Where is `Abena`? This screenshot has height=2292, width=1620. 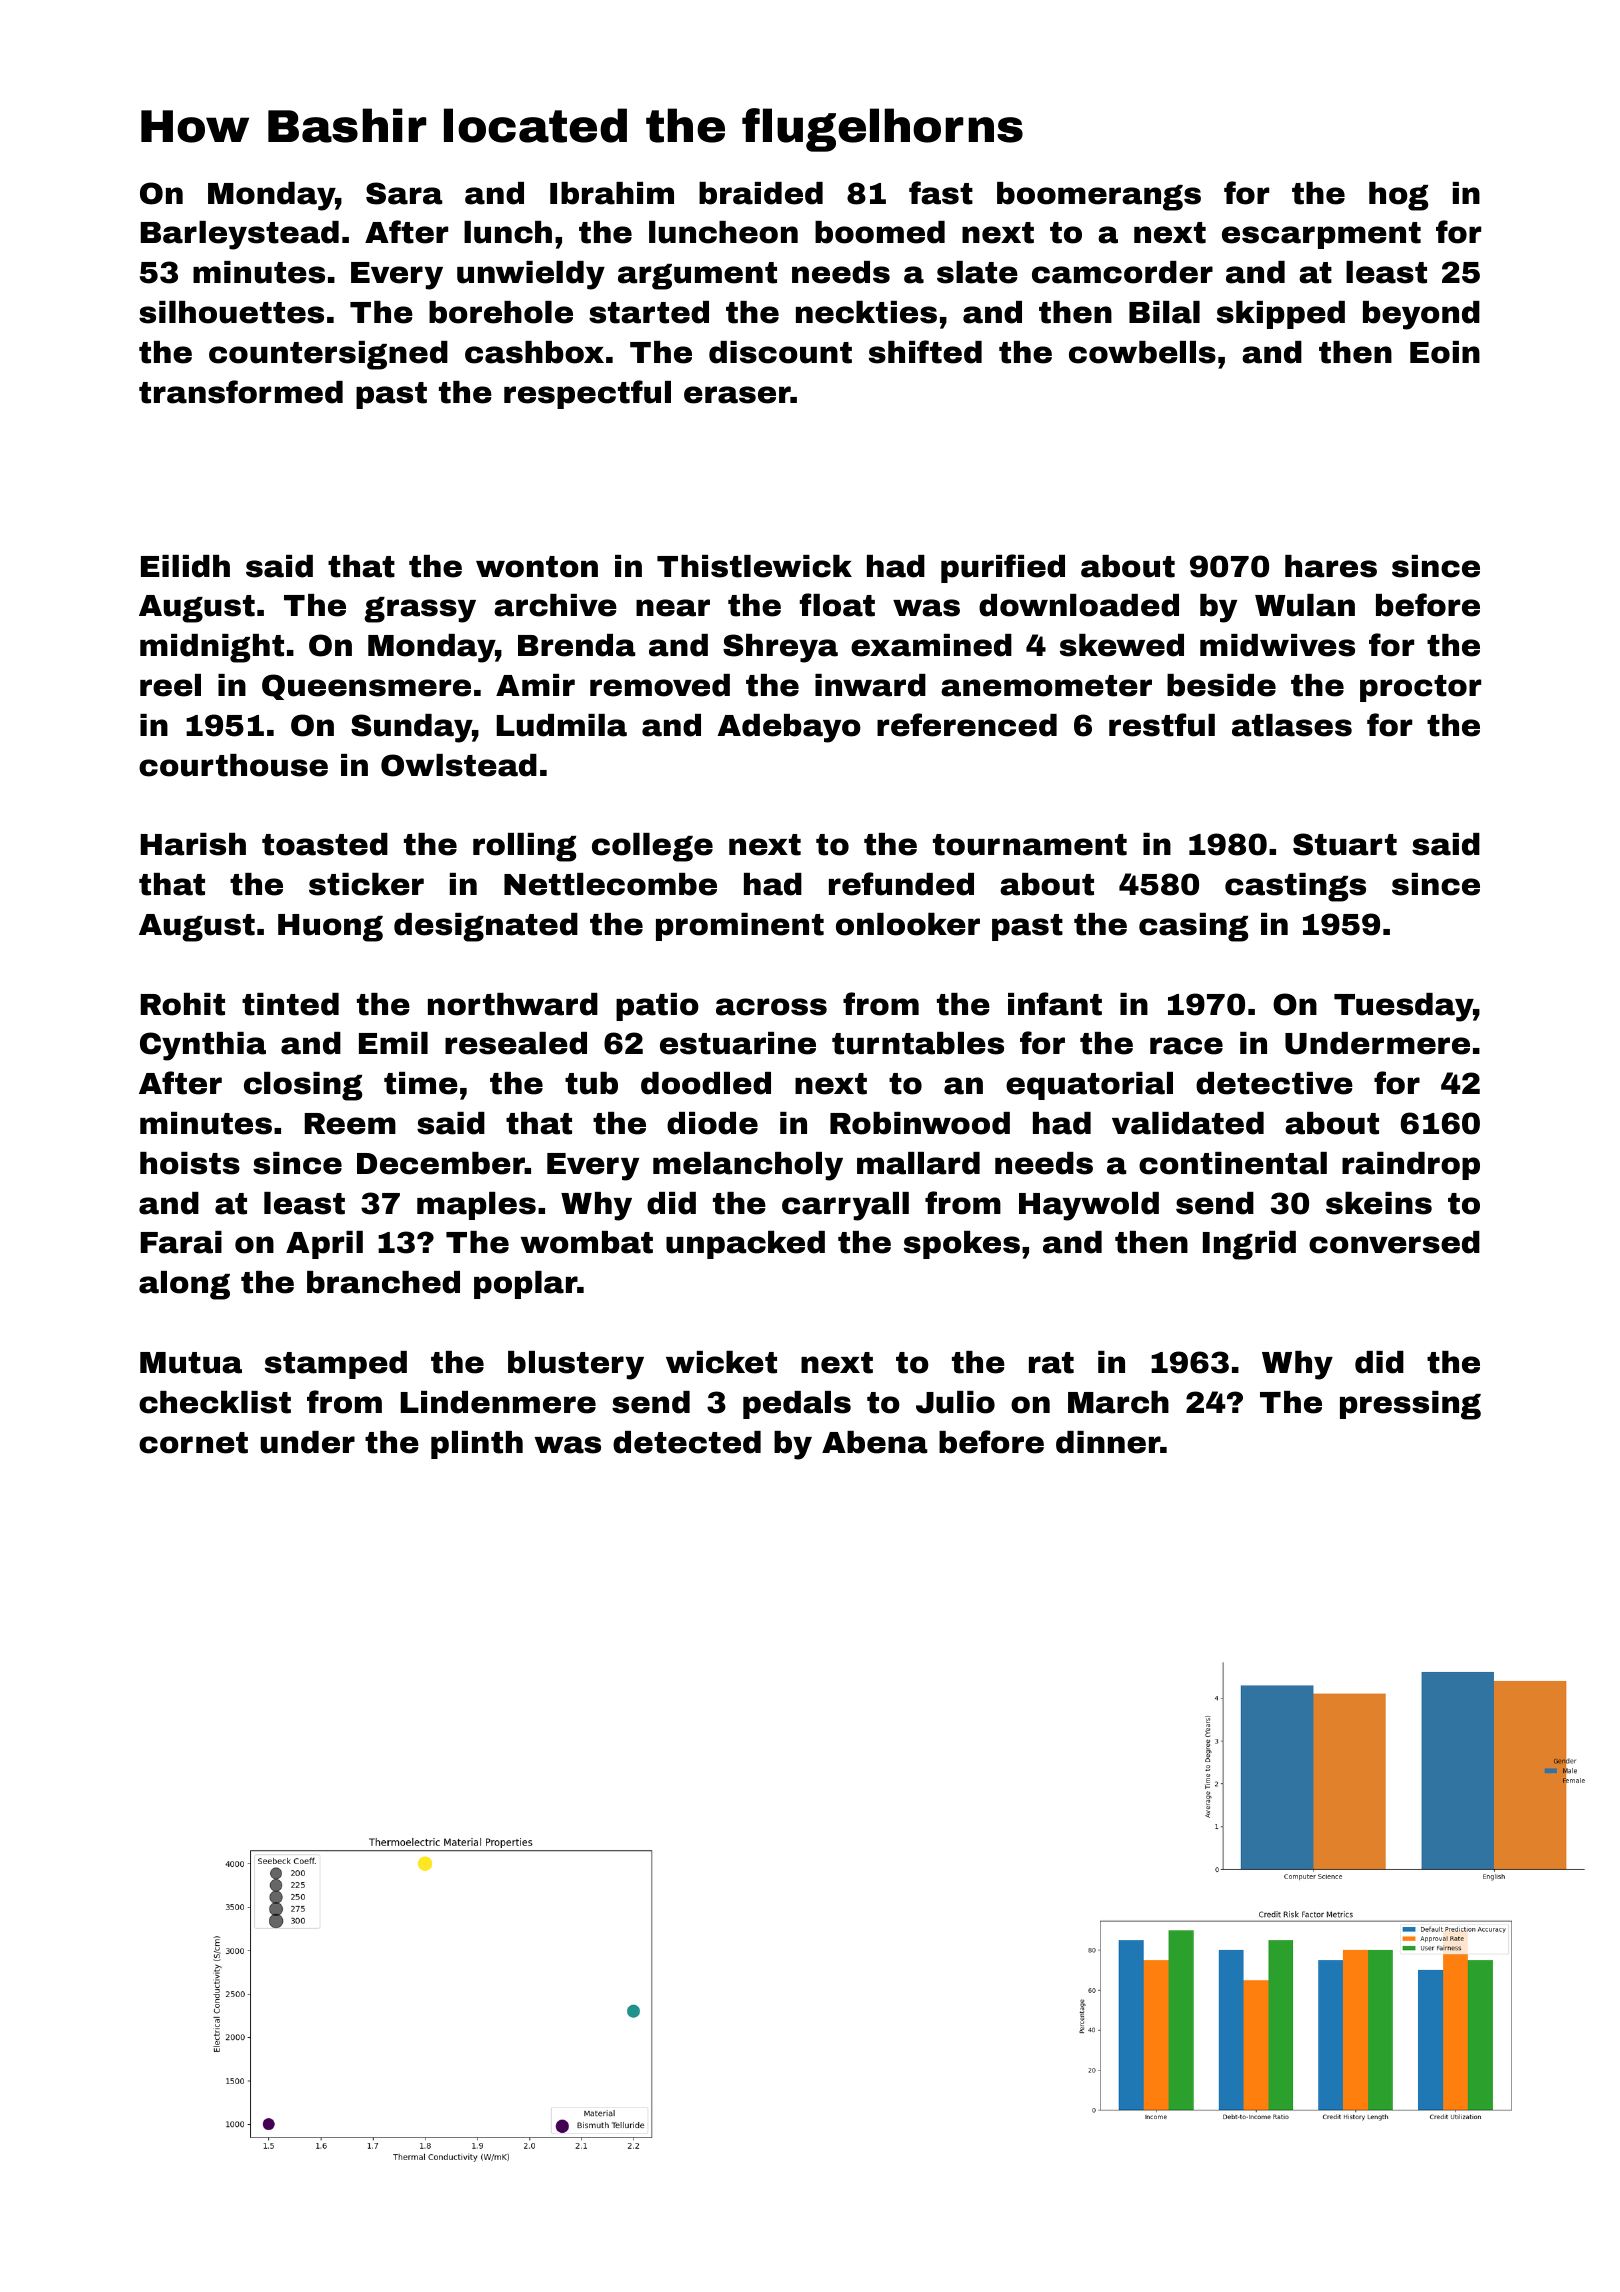
Abena is located at coordinates (875, 1442).
